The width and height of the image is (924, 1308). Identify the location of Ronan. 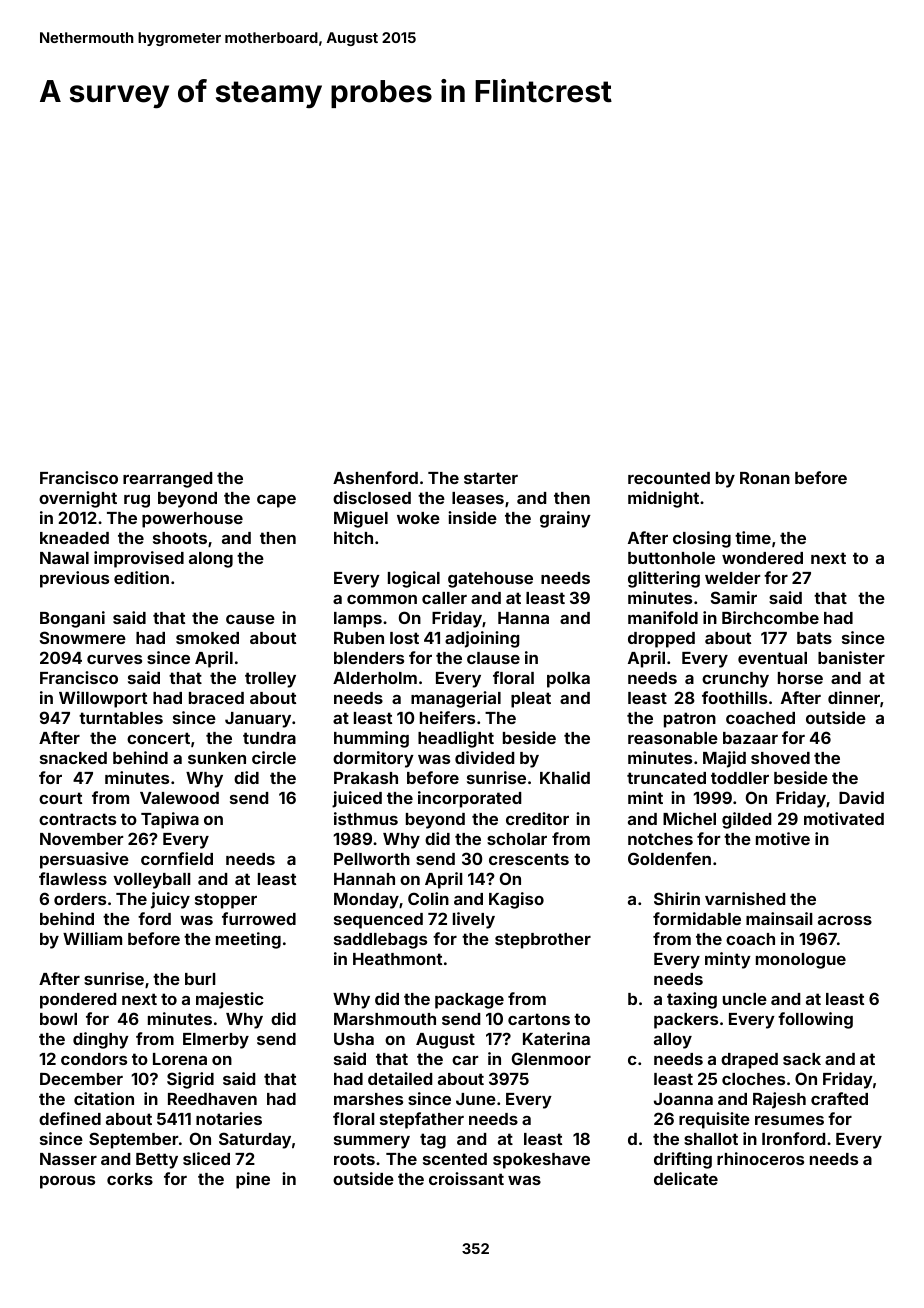
(765, 478).
